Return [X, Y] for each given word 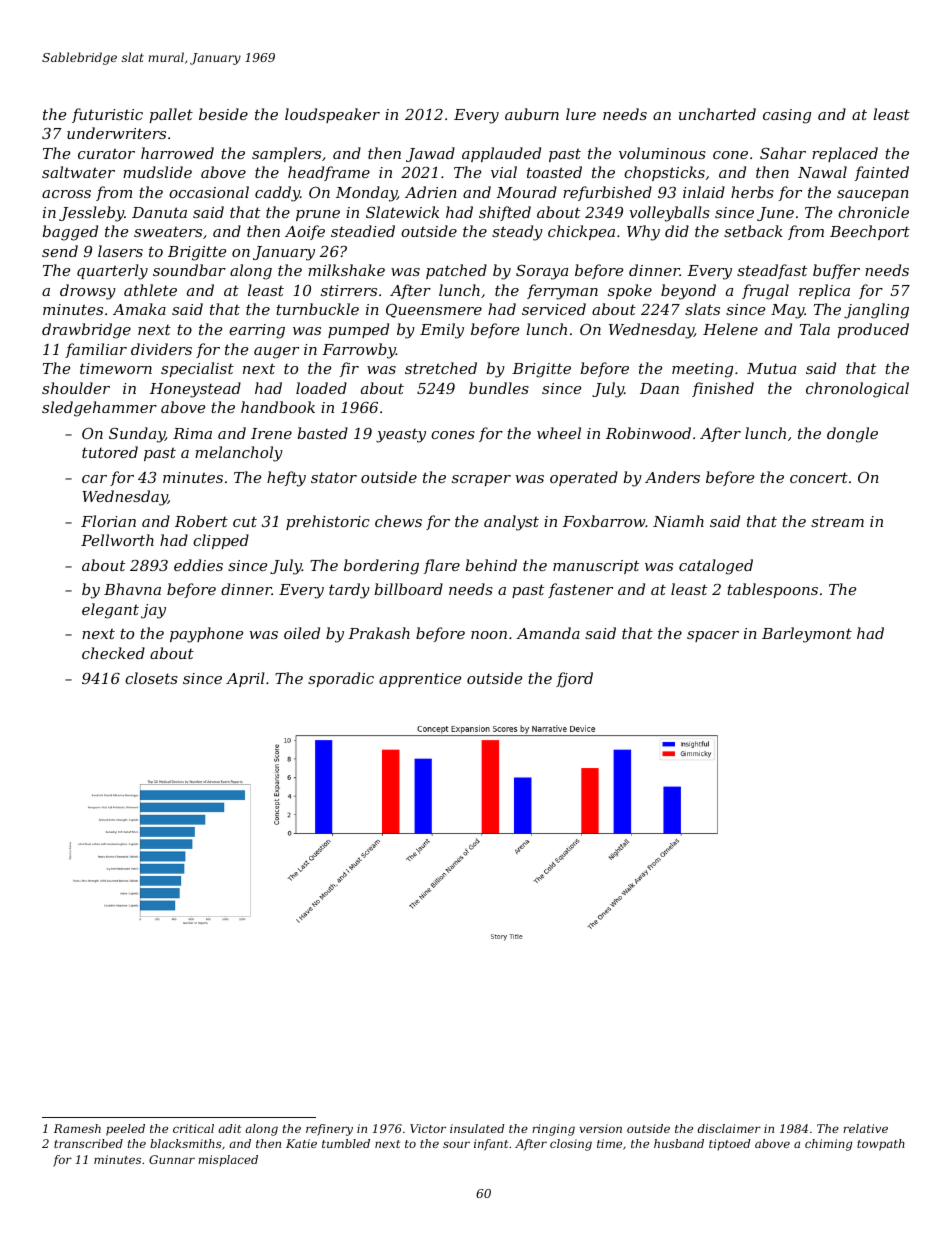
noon [489, 635]
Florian [108, 521]
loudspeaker [332, 115]
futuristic [107, 115]
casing [787, 116]
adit [229, 1128]
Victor [428, 1128]
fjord [574, 680]
